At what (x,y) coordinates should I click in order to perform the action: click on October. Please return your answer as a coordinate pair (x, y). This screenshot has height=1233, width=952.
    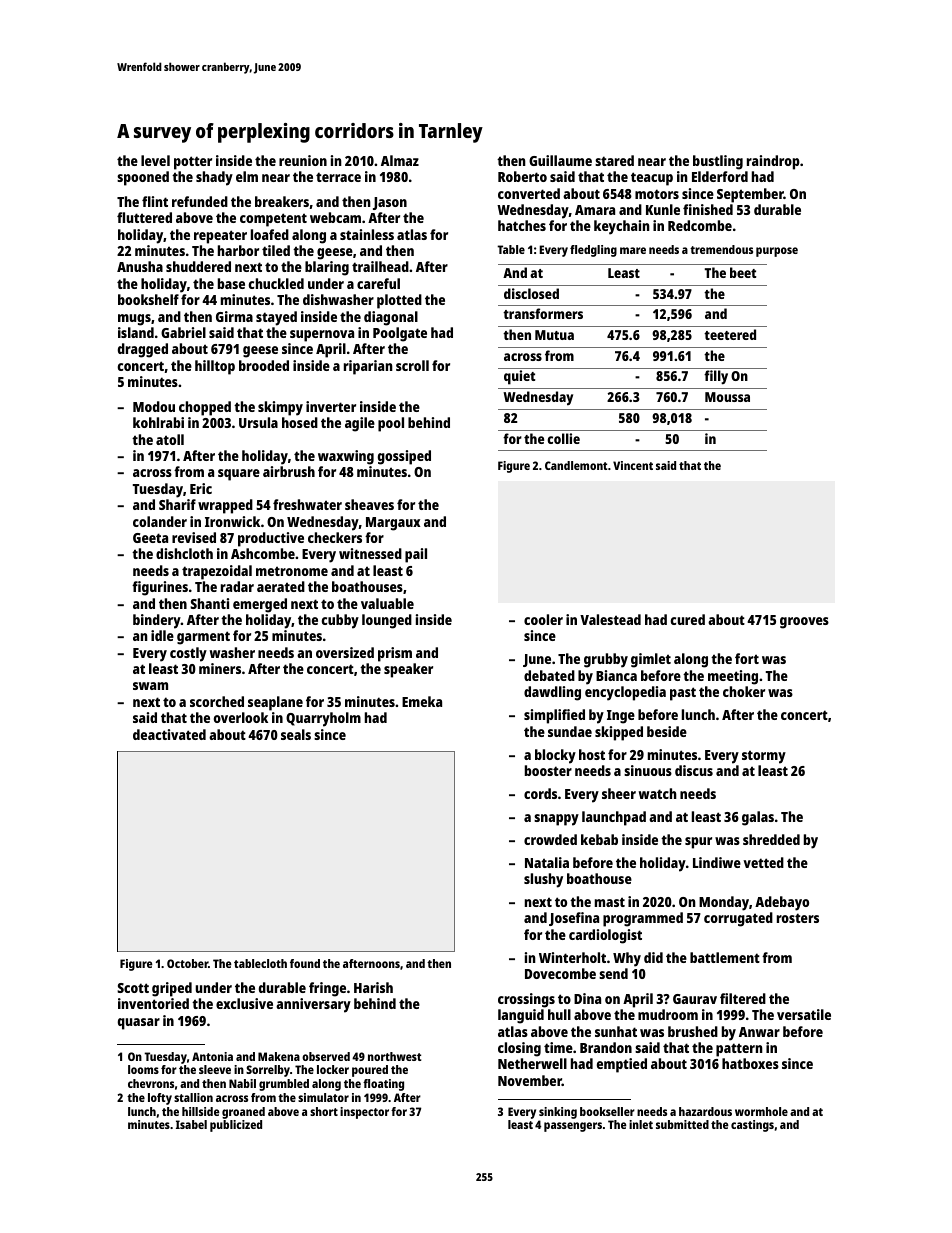
    Looking at the image, I should click on (187, 963).
